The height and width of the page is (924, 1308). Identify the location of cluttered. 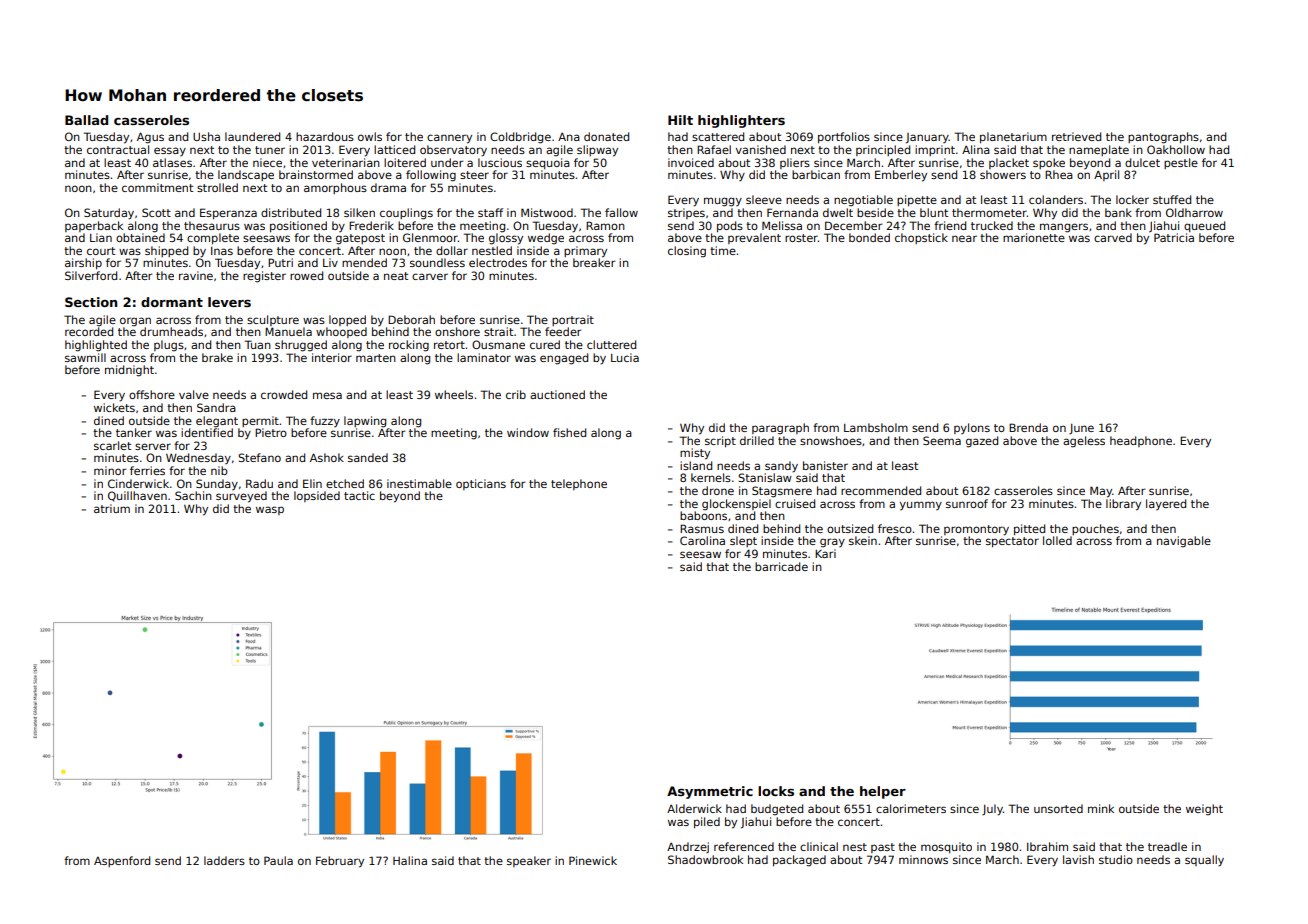
(611, 344).
